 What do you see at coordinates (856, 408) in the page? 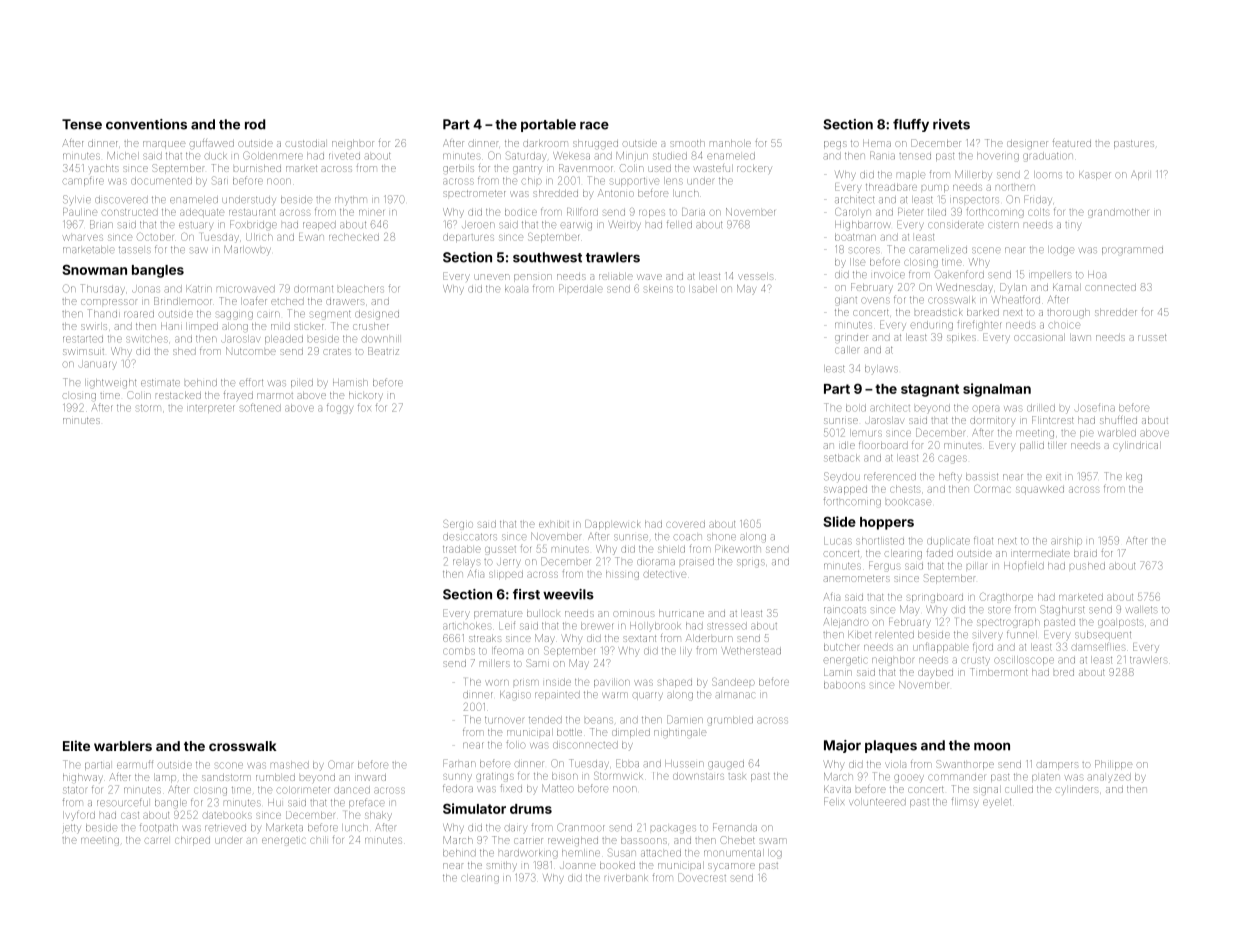
I see `bold` at bounding box center [856, 408].
